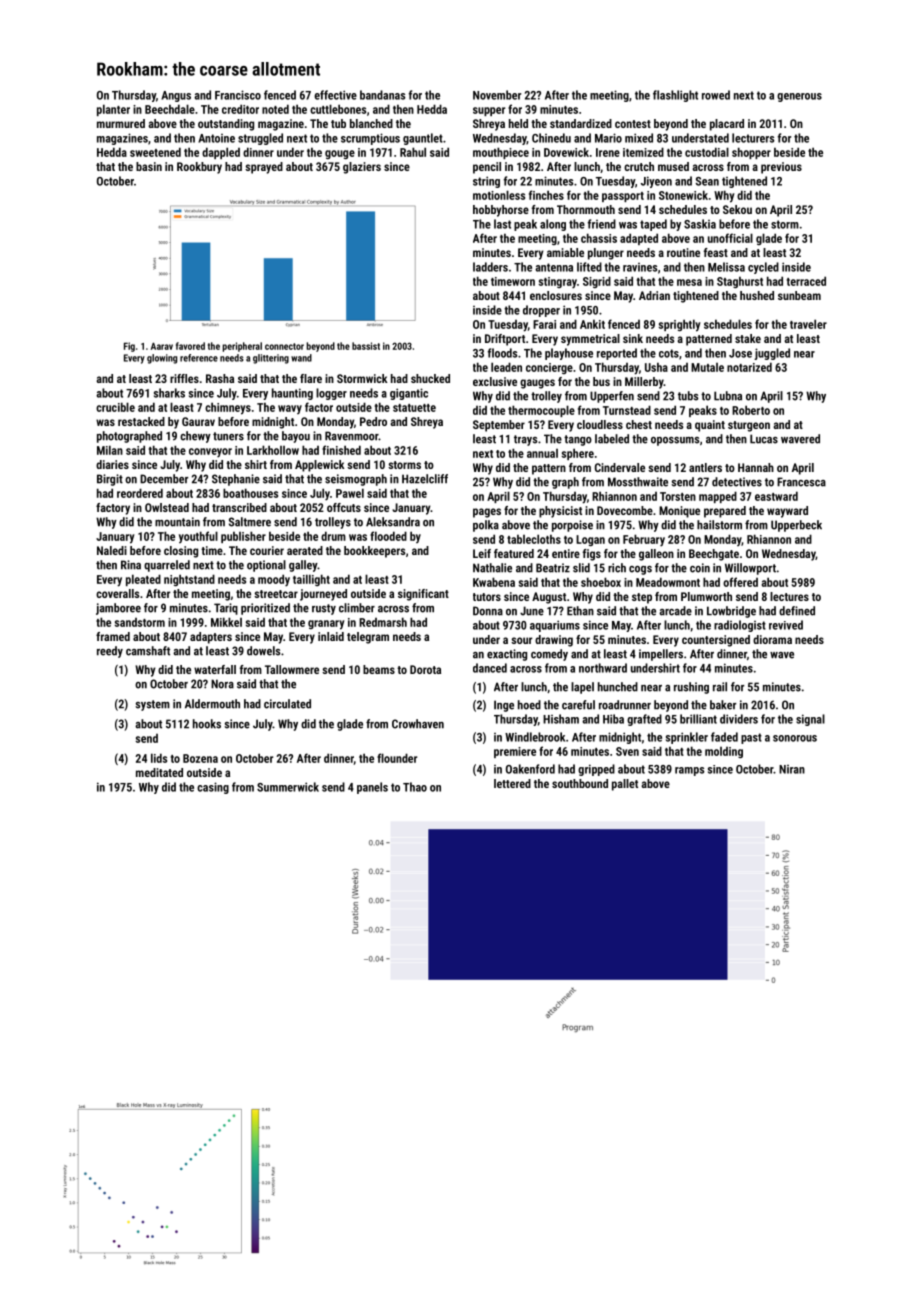 Image resolution: width=924 pixels, height=1308 pixels. I want to click on premiere, so click(515, 752).
